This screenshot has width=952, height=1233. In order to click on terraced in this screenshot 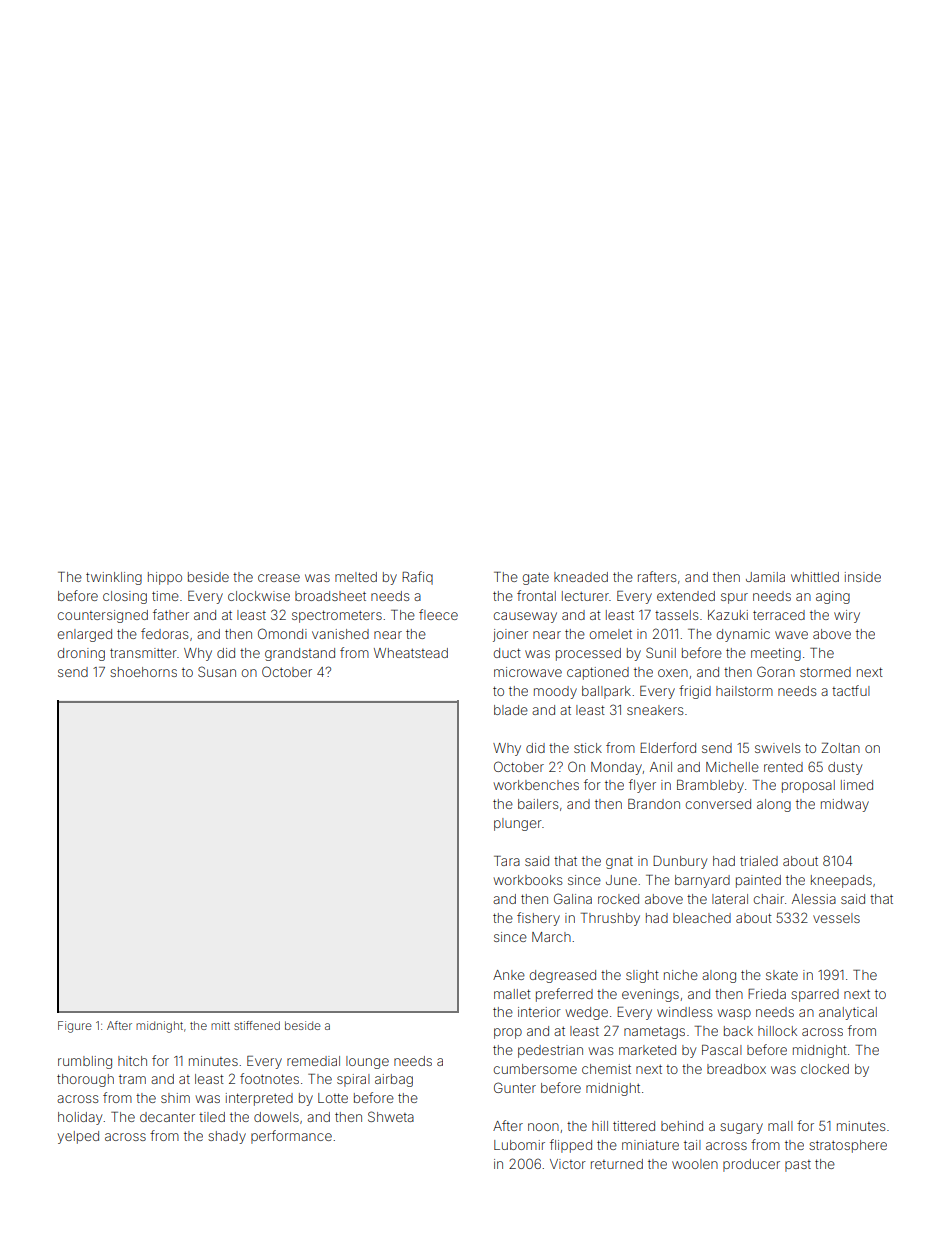, I will do `click(779, 615)`.
